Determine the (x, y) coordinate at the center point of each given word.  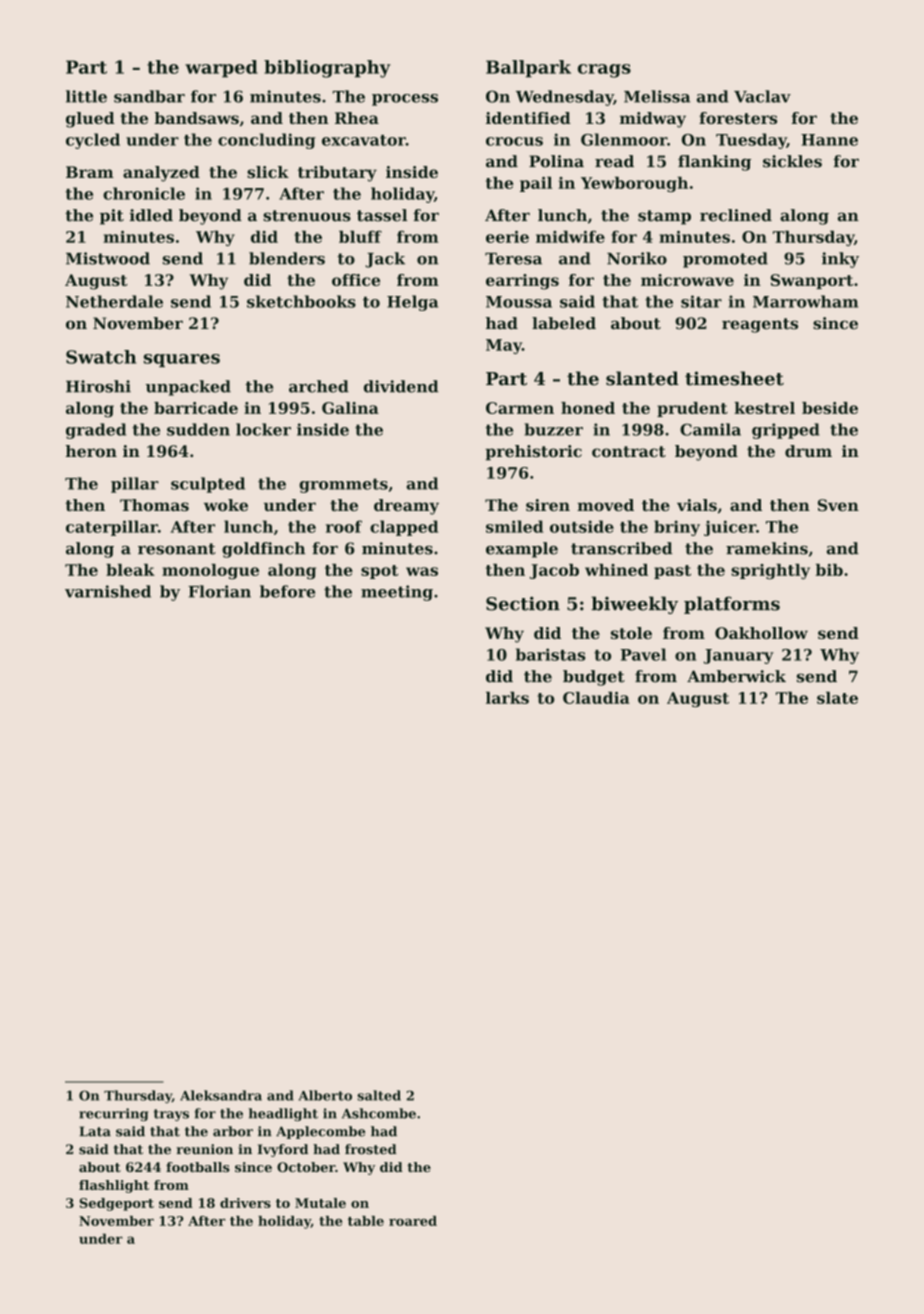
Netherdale (114, 301)
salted (379, 1095)
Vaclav (762, 96)
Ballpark (528, 69)
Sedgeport (117, 1204)
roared (413, 1221)
